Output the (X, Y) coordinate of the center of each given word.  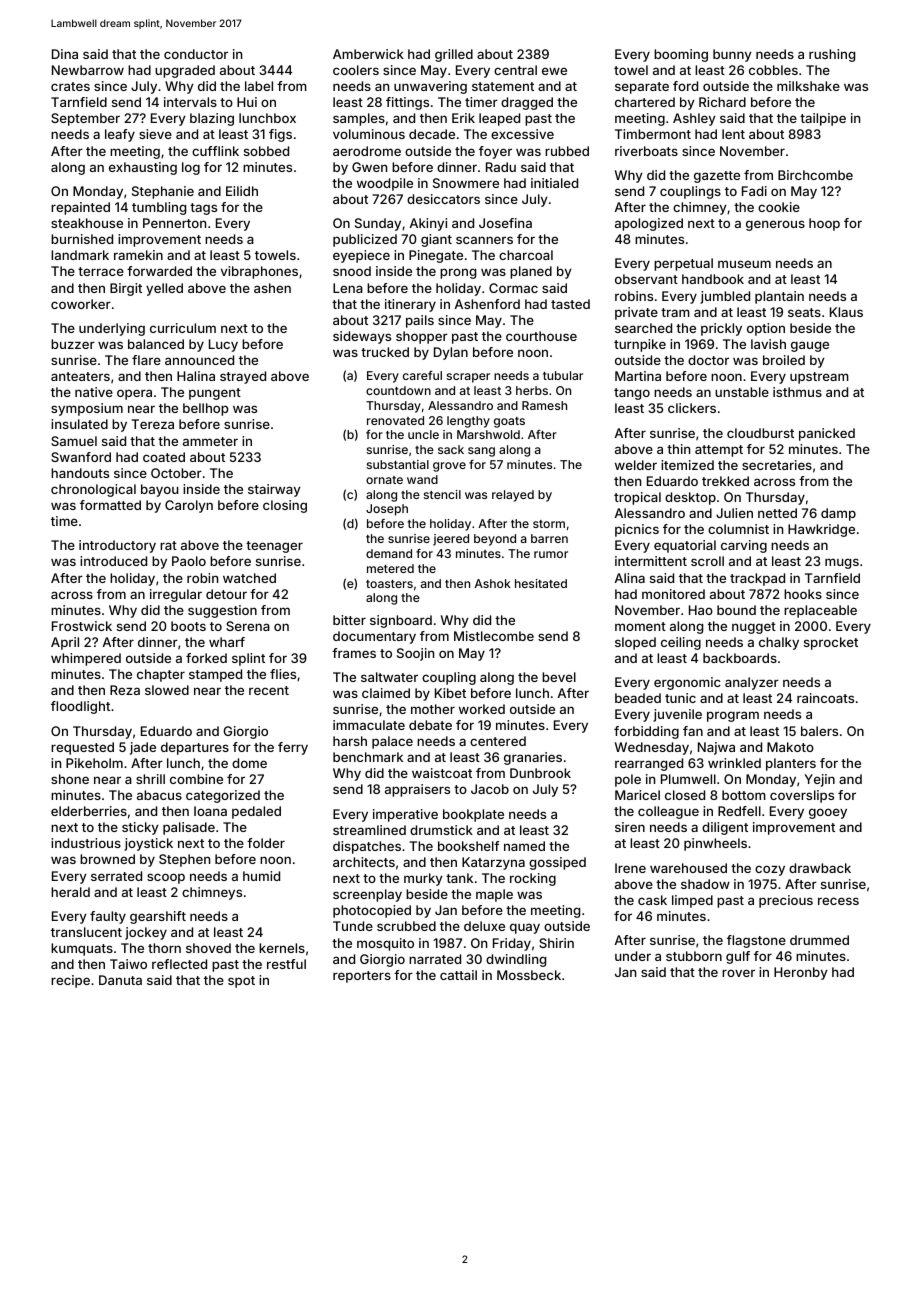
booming (681, 55)
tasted (570, 304)
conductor (196, 54)
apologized (649, 224)
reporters (362, 977)
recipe (70, 981)
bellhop (206, 409)
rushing (832, 55)
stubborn (694, 956)
